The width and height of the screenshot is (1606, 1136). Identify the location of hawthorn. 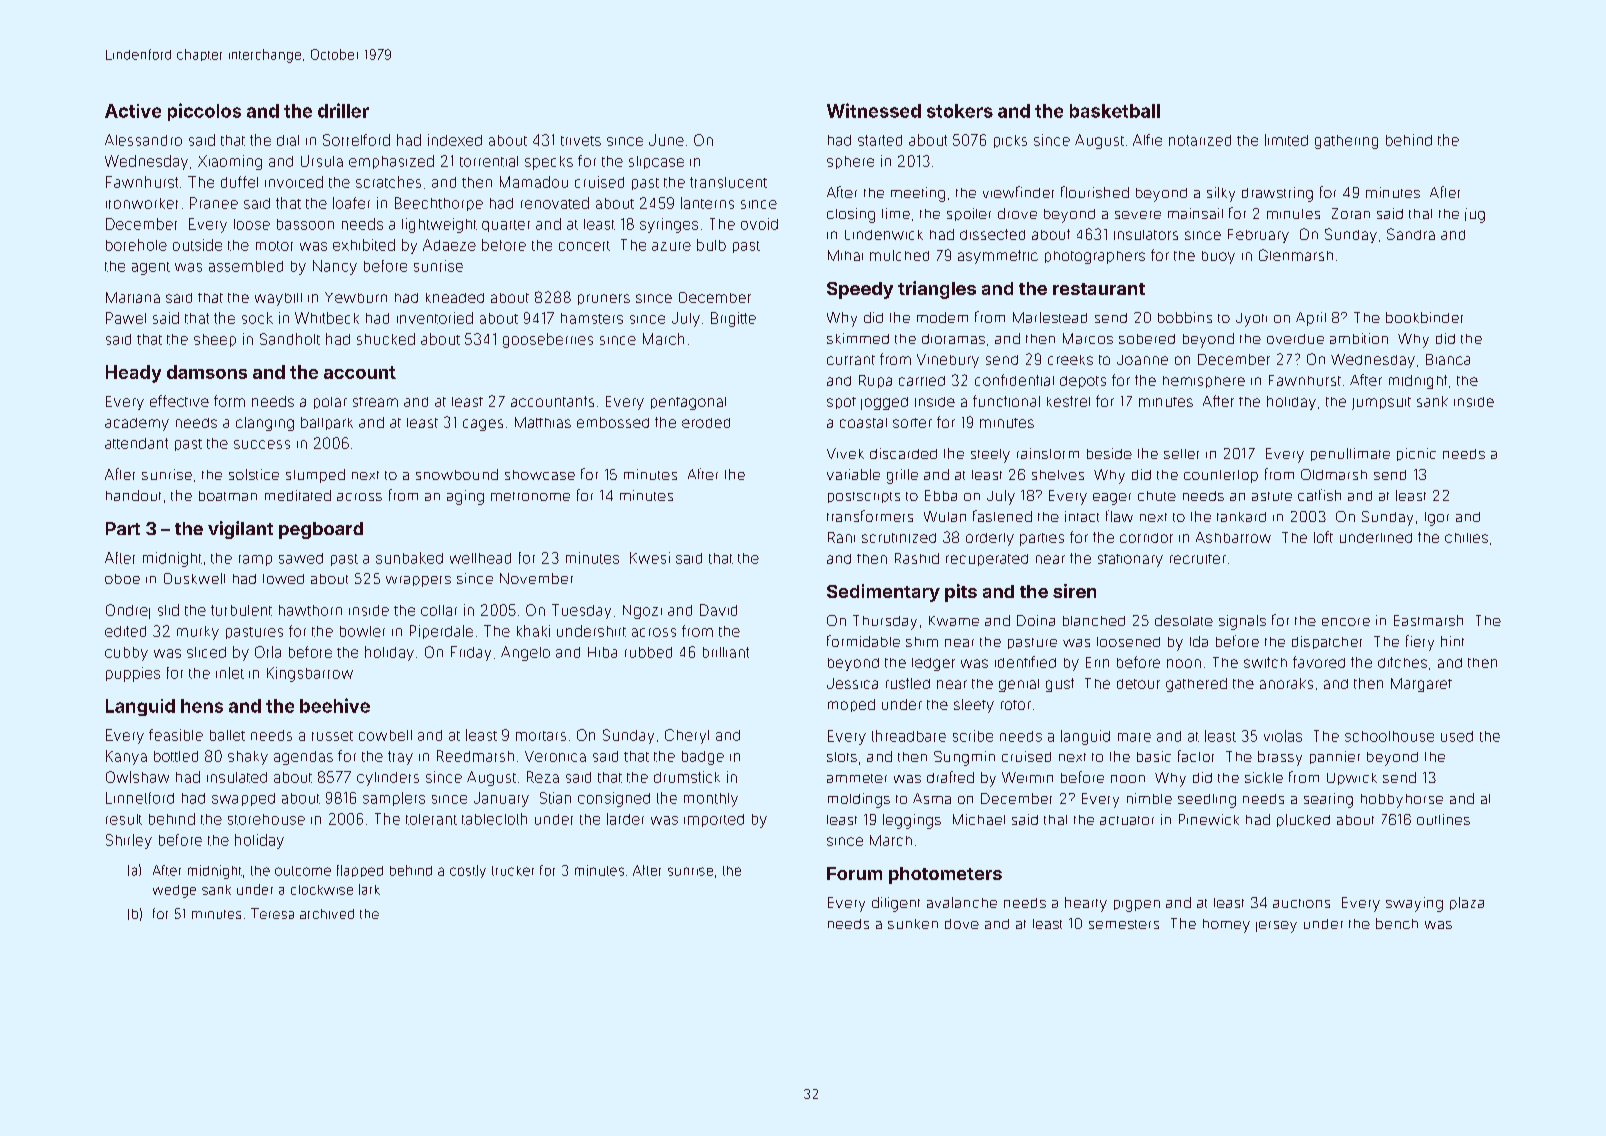
(310, 610).
